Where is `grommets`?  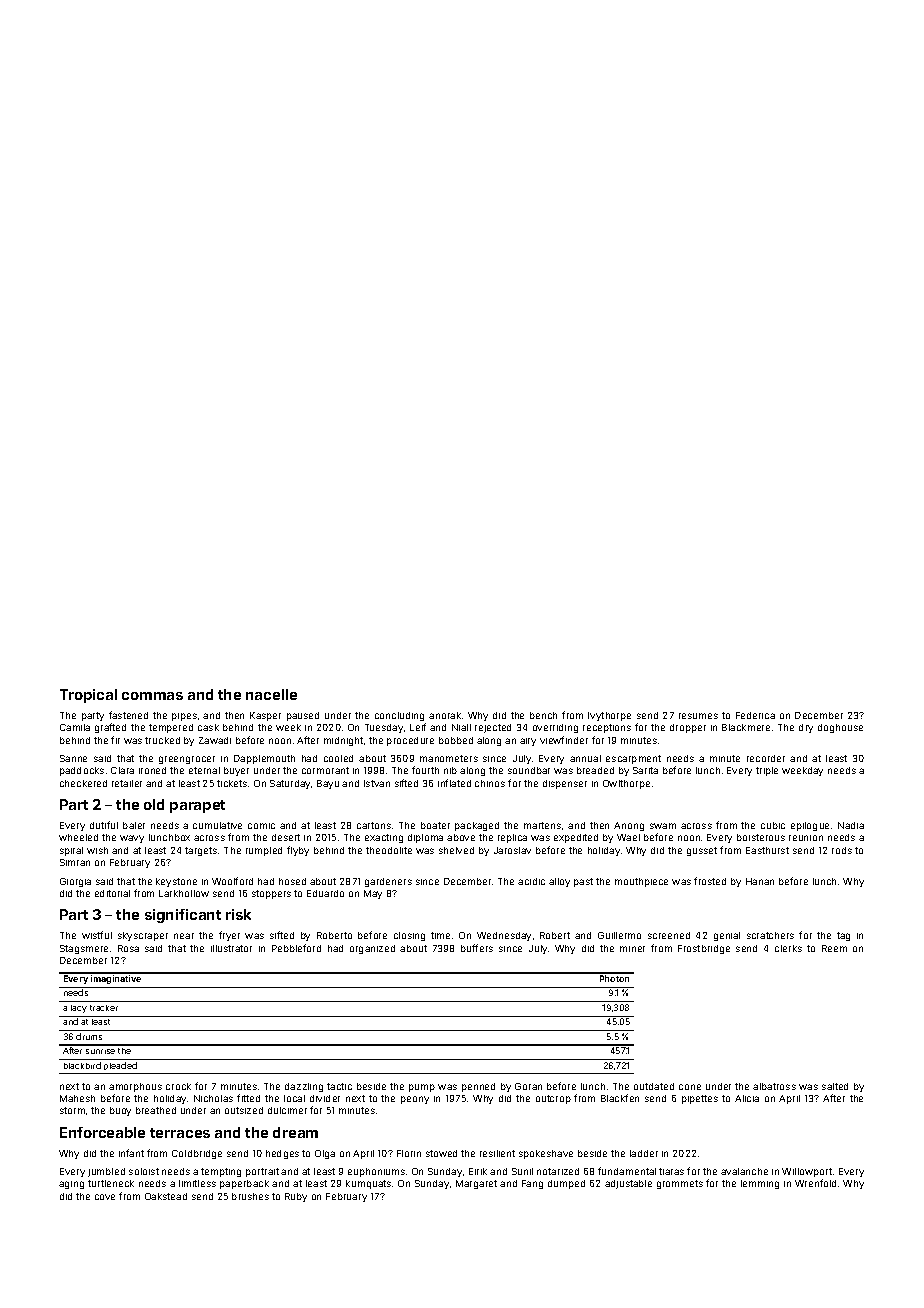
grommets is located at coordinates (680, 1184).
